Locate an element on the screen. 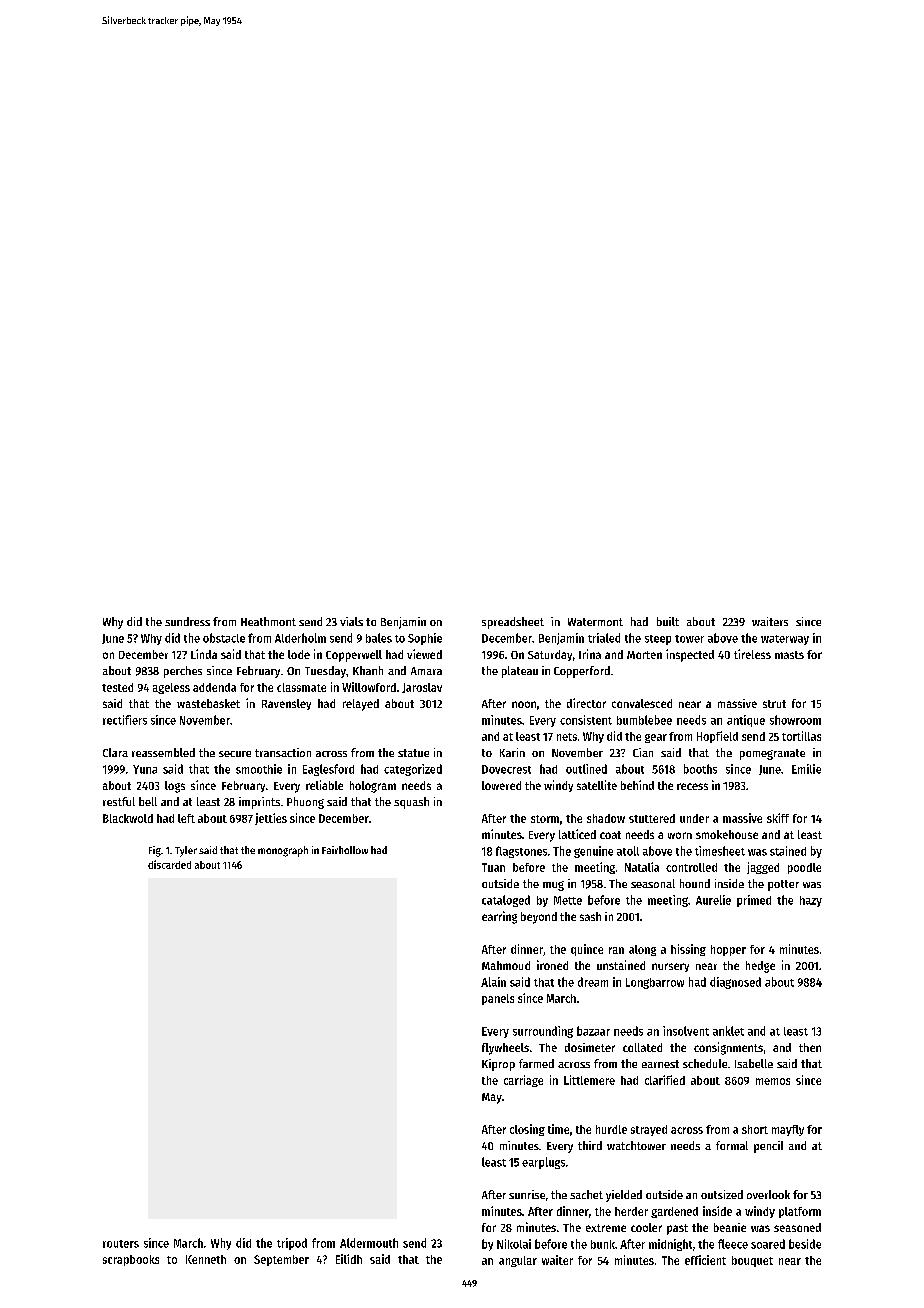 The height and width of the screenshot is (1308, 924). Sophie is located at coordinates (425, 639).
